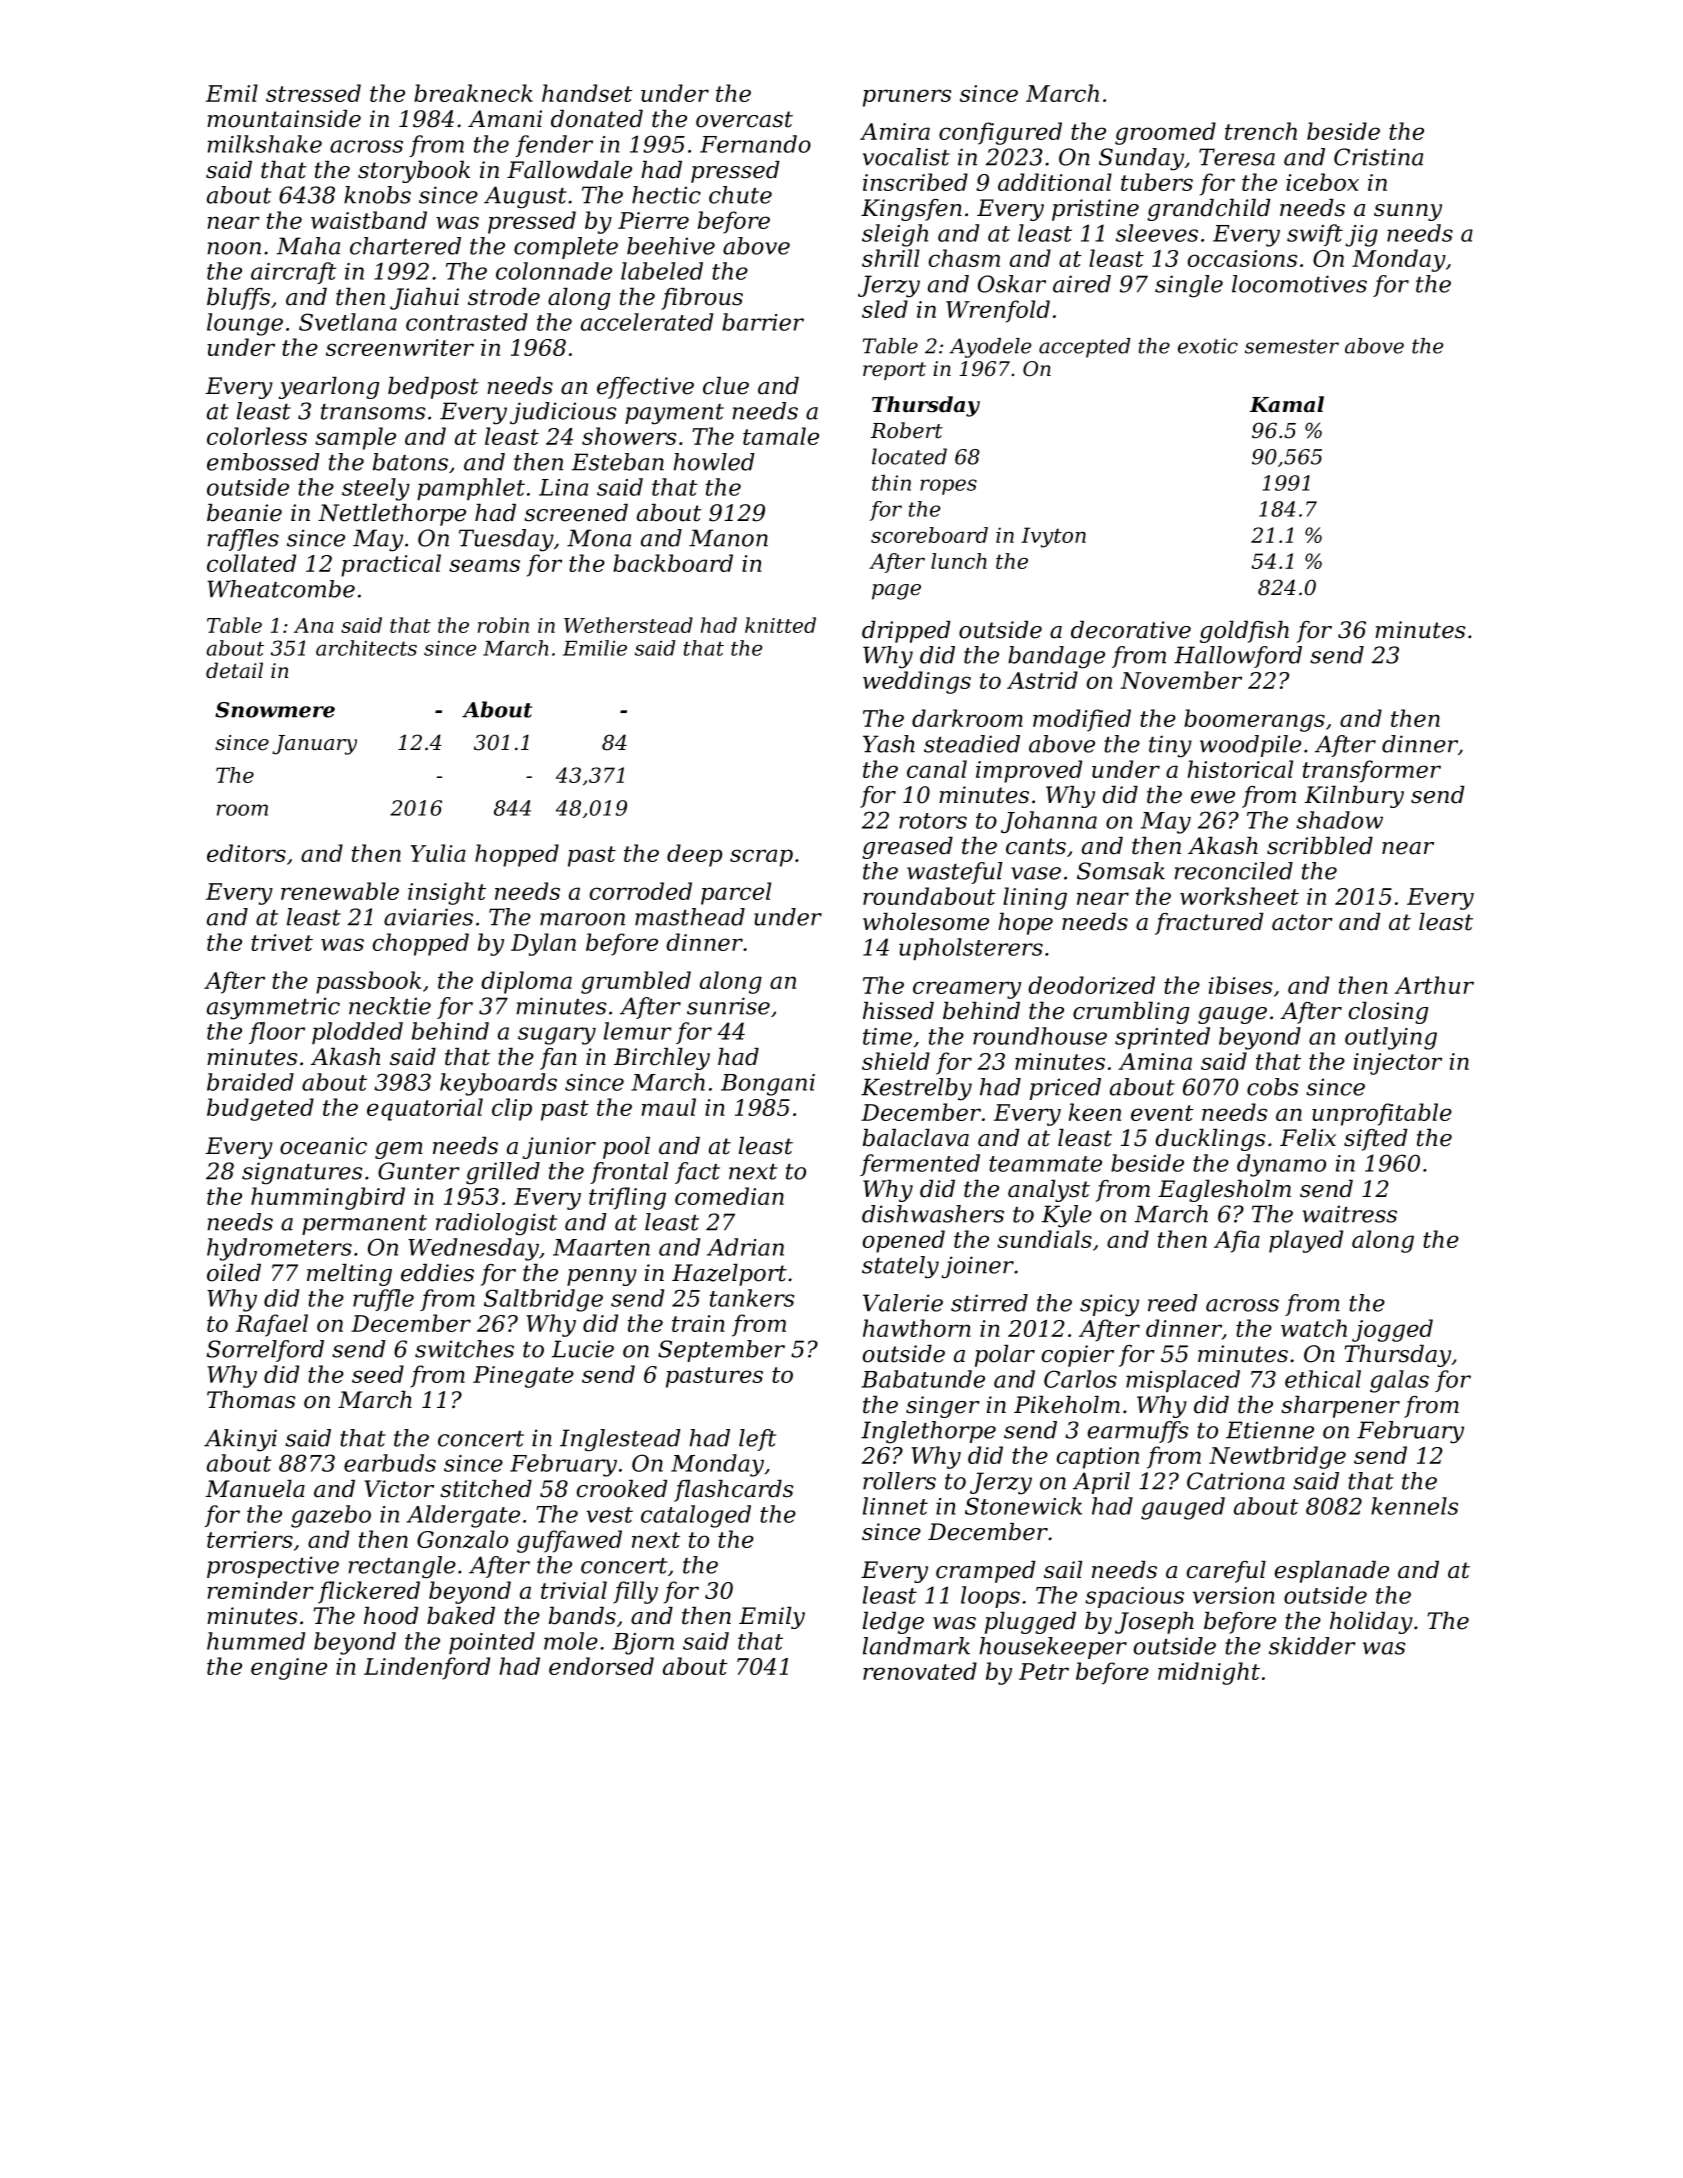  Describe the element at coordinates (985, 1572) in the document. I see `cramped` at that location.
